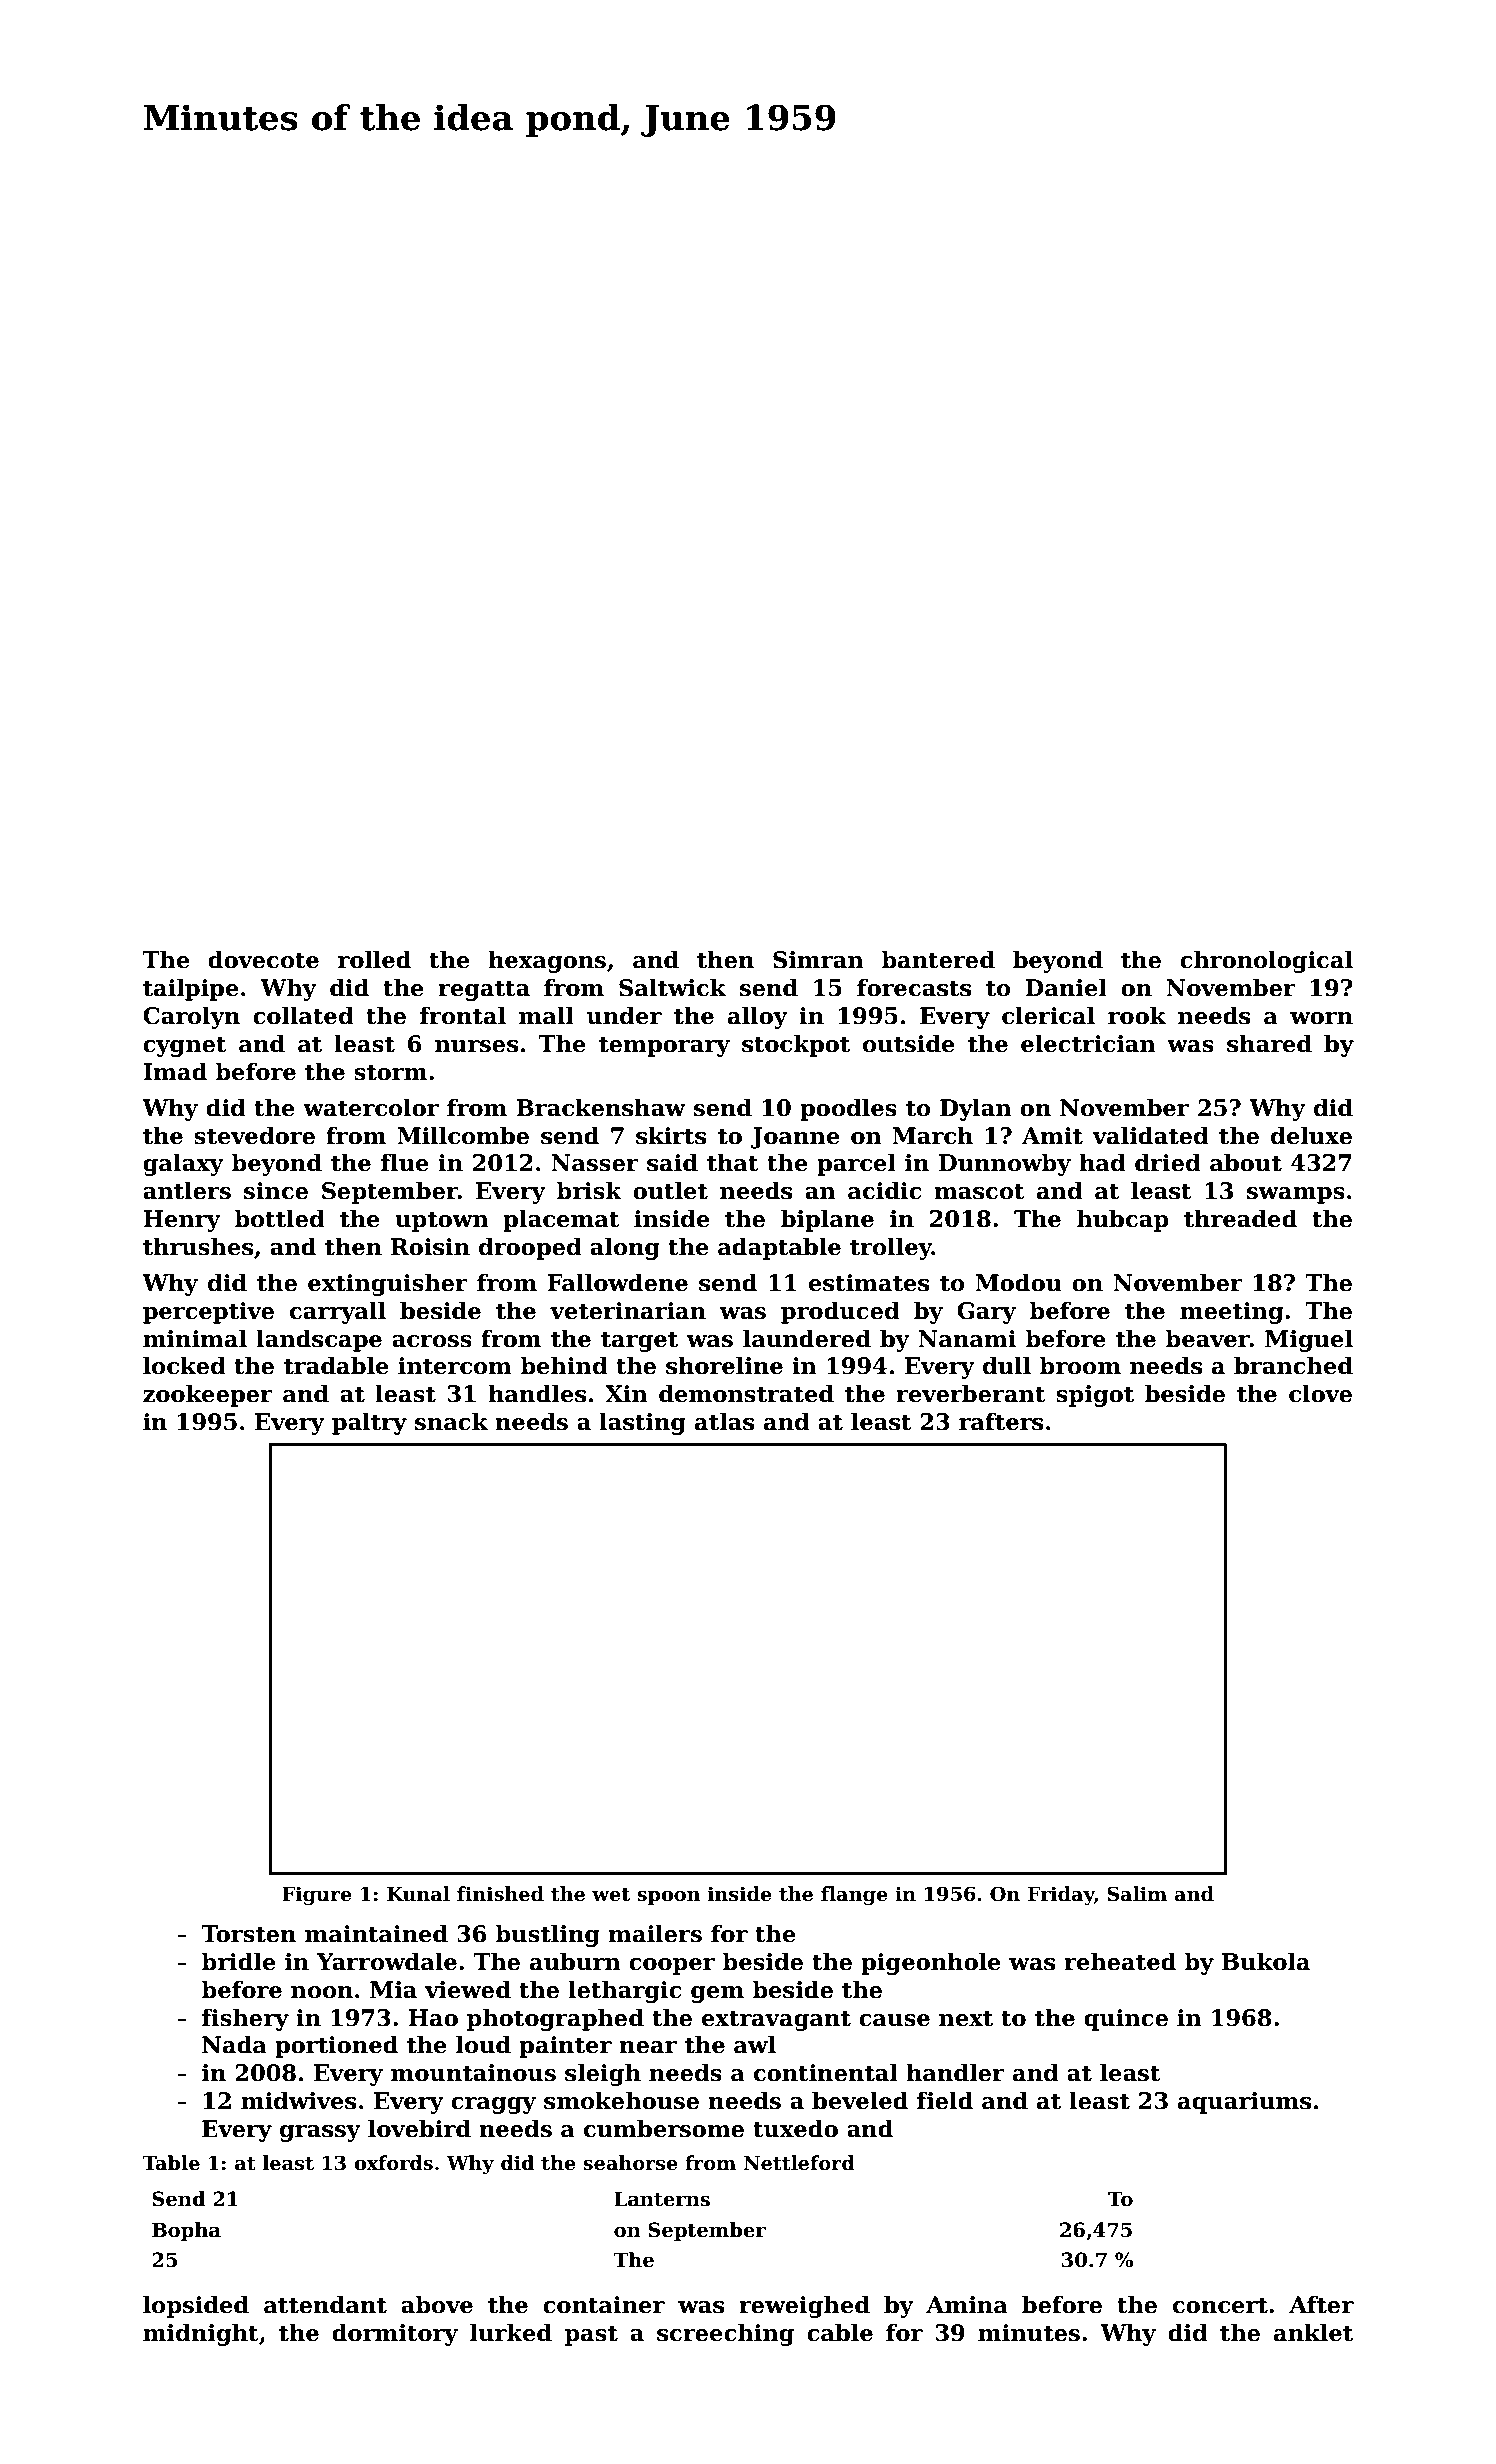  Describe the element at coordinates (263, 959) in the screenshot. I see `dovecote` at that location.
